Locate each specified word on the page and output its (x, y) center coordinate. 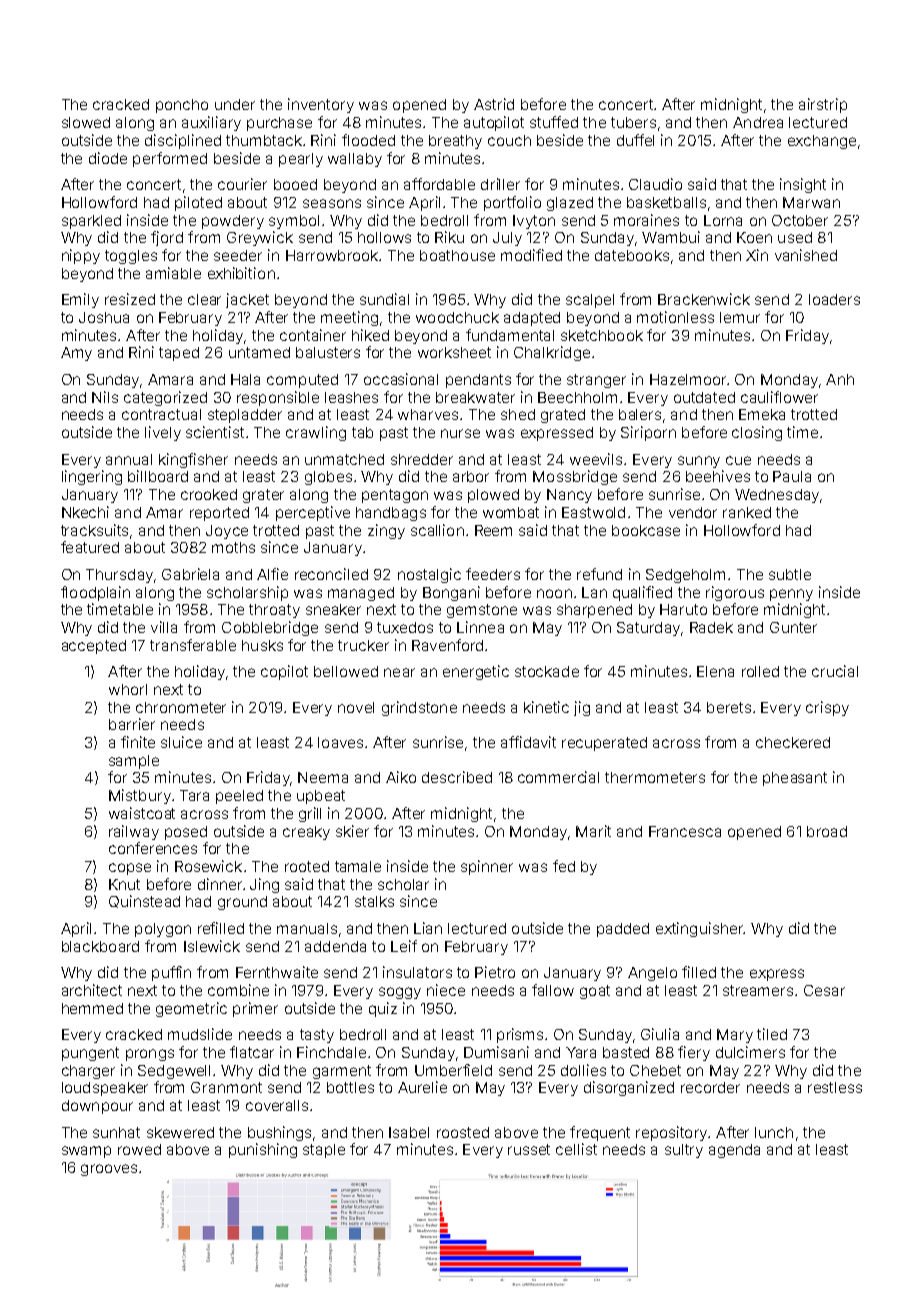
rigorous (735, 593)
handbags (391, 514)
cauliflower (779, 397)
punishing (263, 1150)
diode (108, 158)
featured (90, 547)
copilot (284, 672)
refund (599, 574)
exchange (822, 142)
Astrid (494, 104)
